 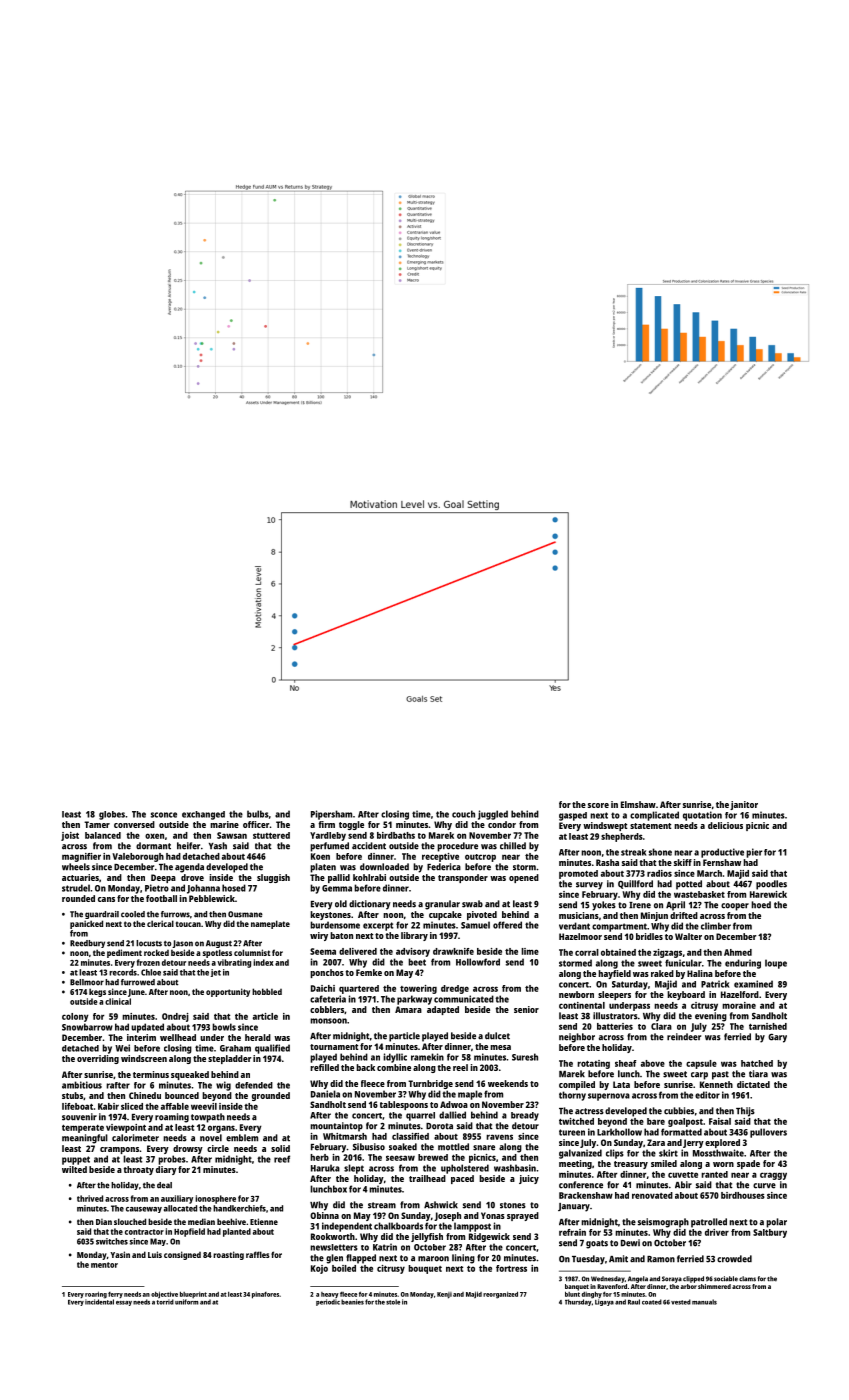 I want to click on juggled, so click(x=493, y=815).
